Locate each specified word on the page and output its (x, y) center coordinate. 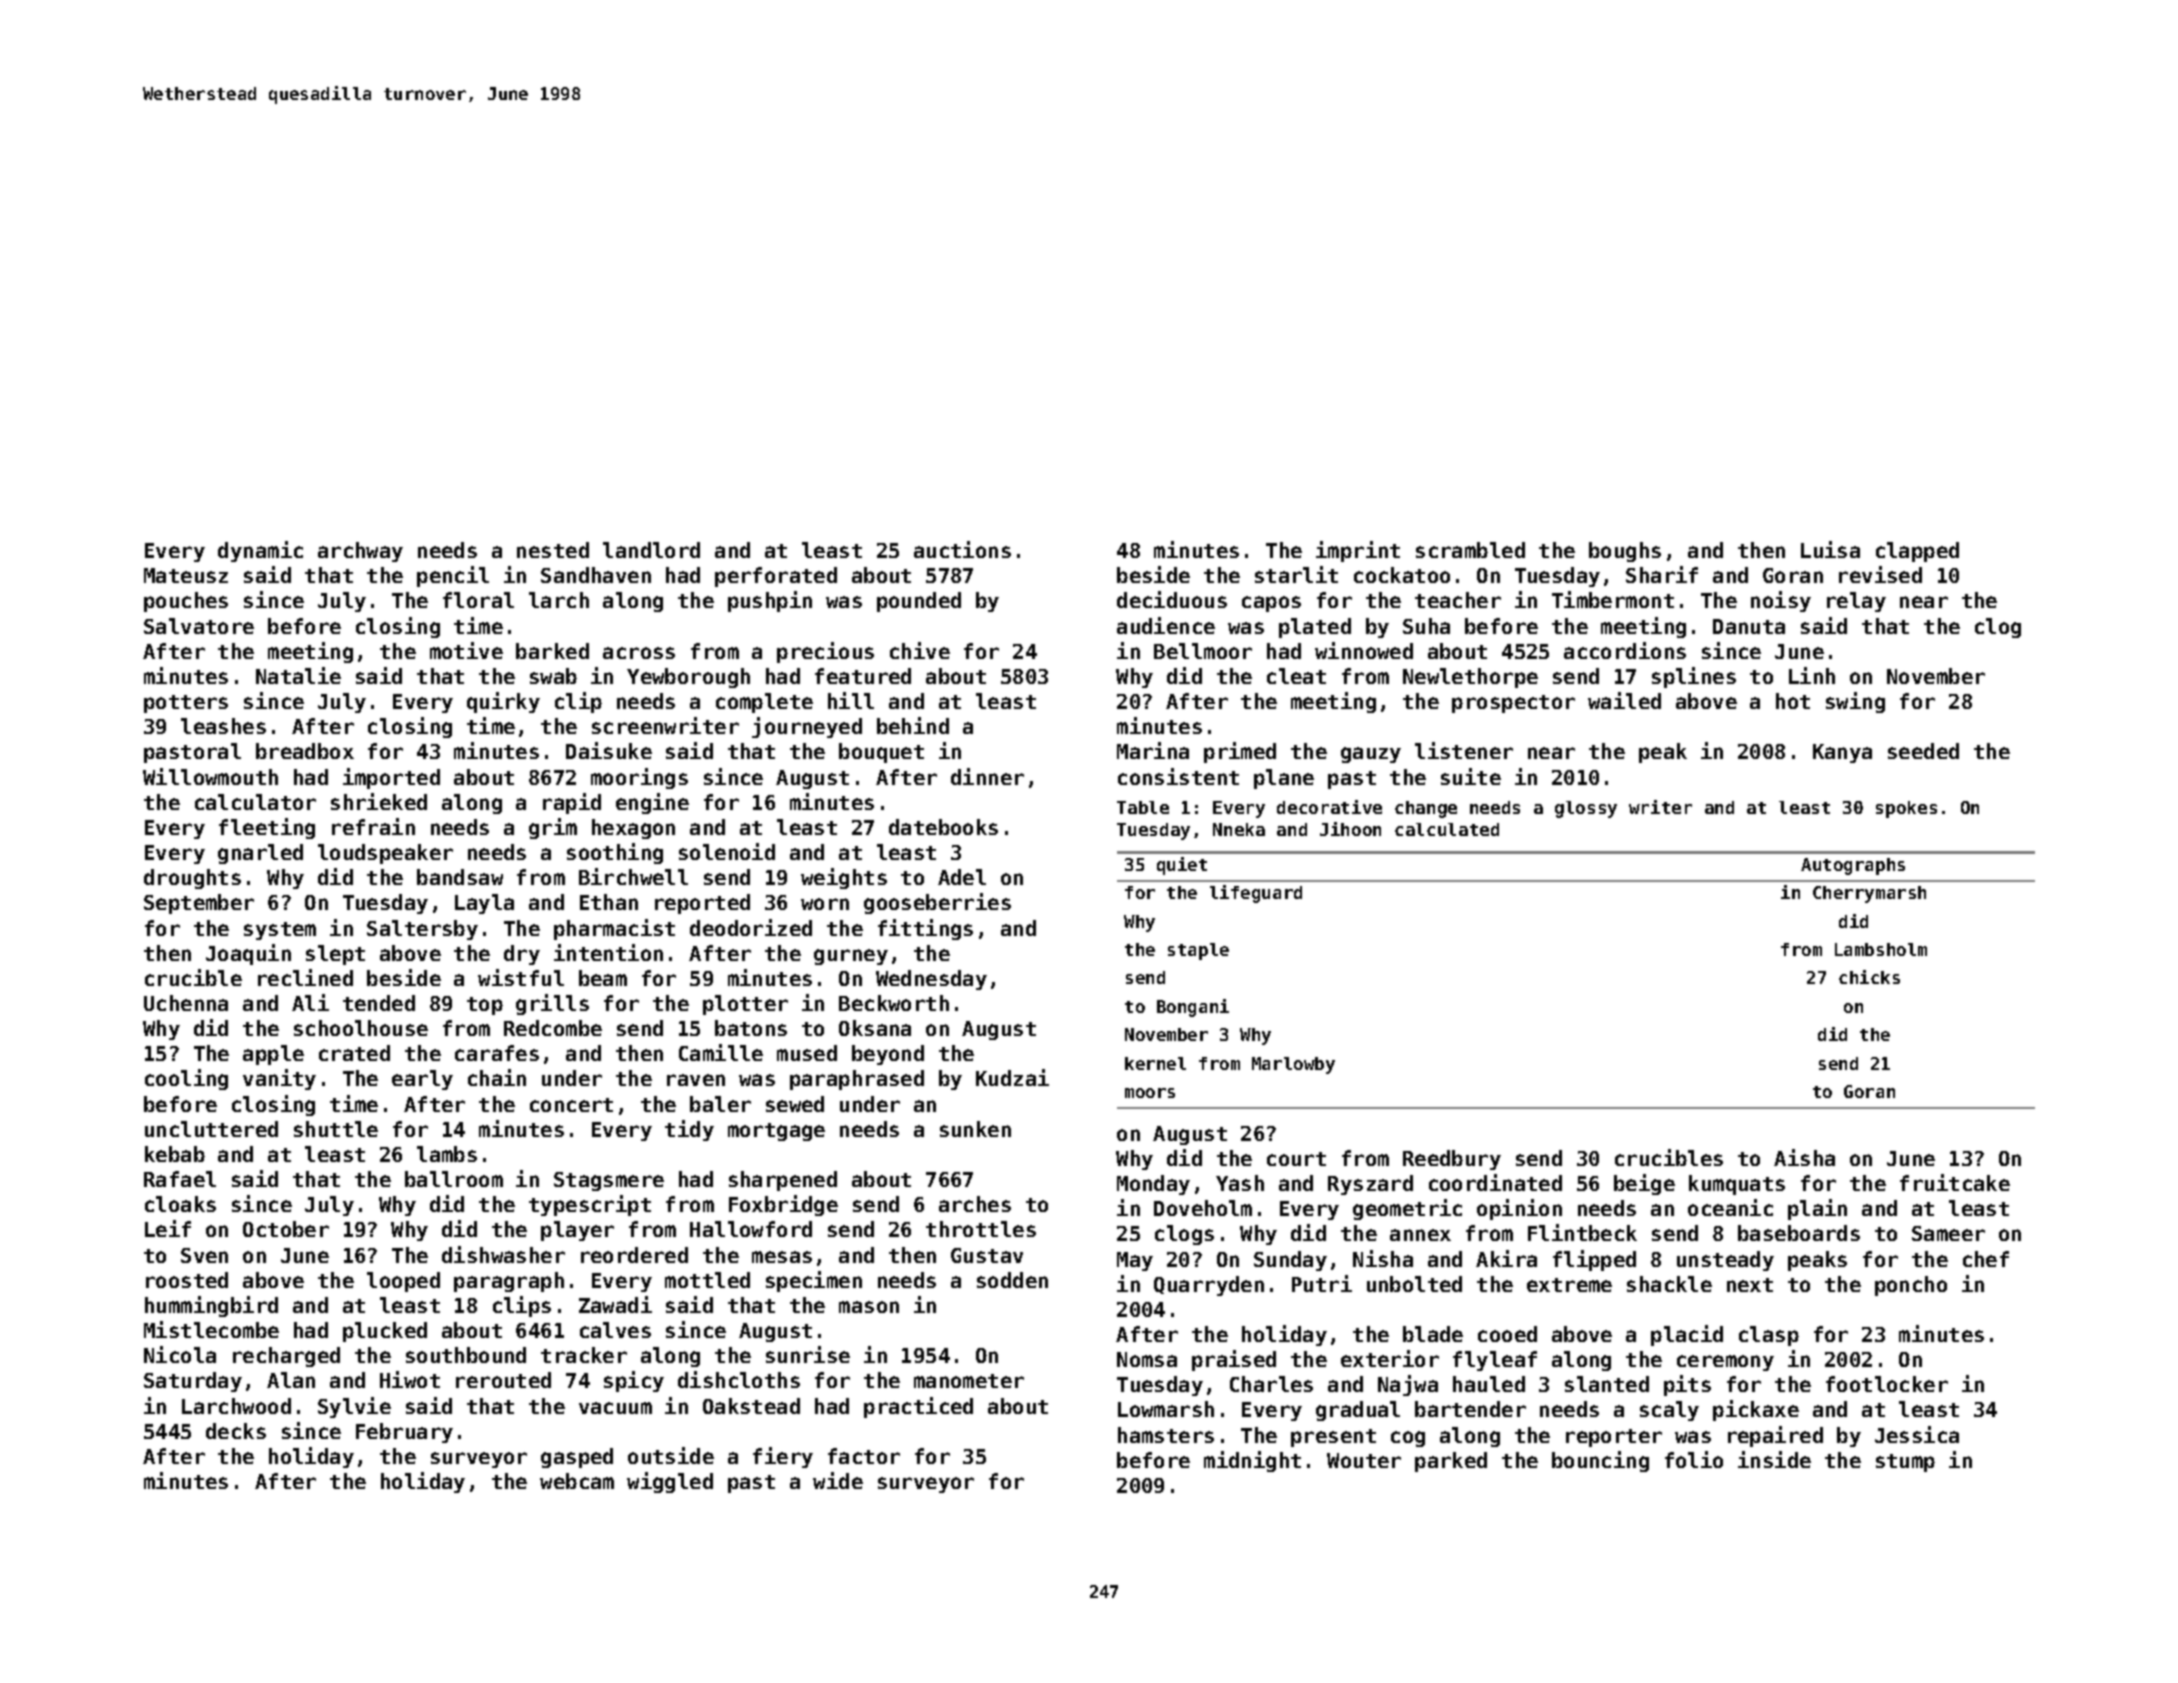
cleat (1296, 676)
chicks (1869, 977)
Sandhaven (596, 575)
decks (236, 1431)
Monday (1153, 1185)
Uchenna (186, 1003)
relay (1856, 602)
